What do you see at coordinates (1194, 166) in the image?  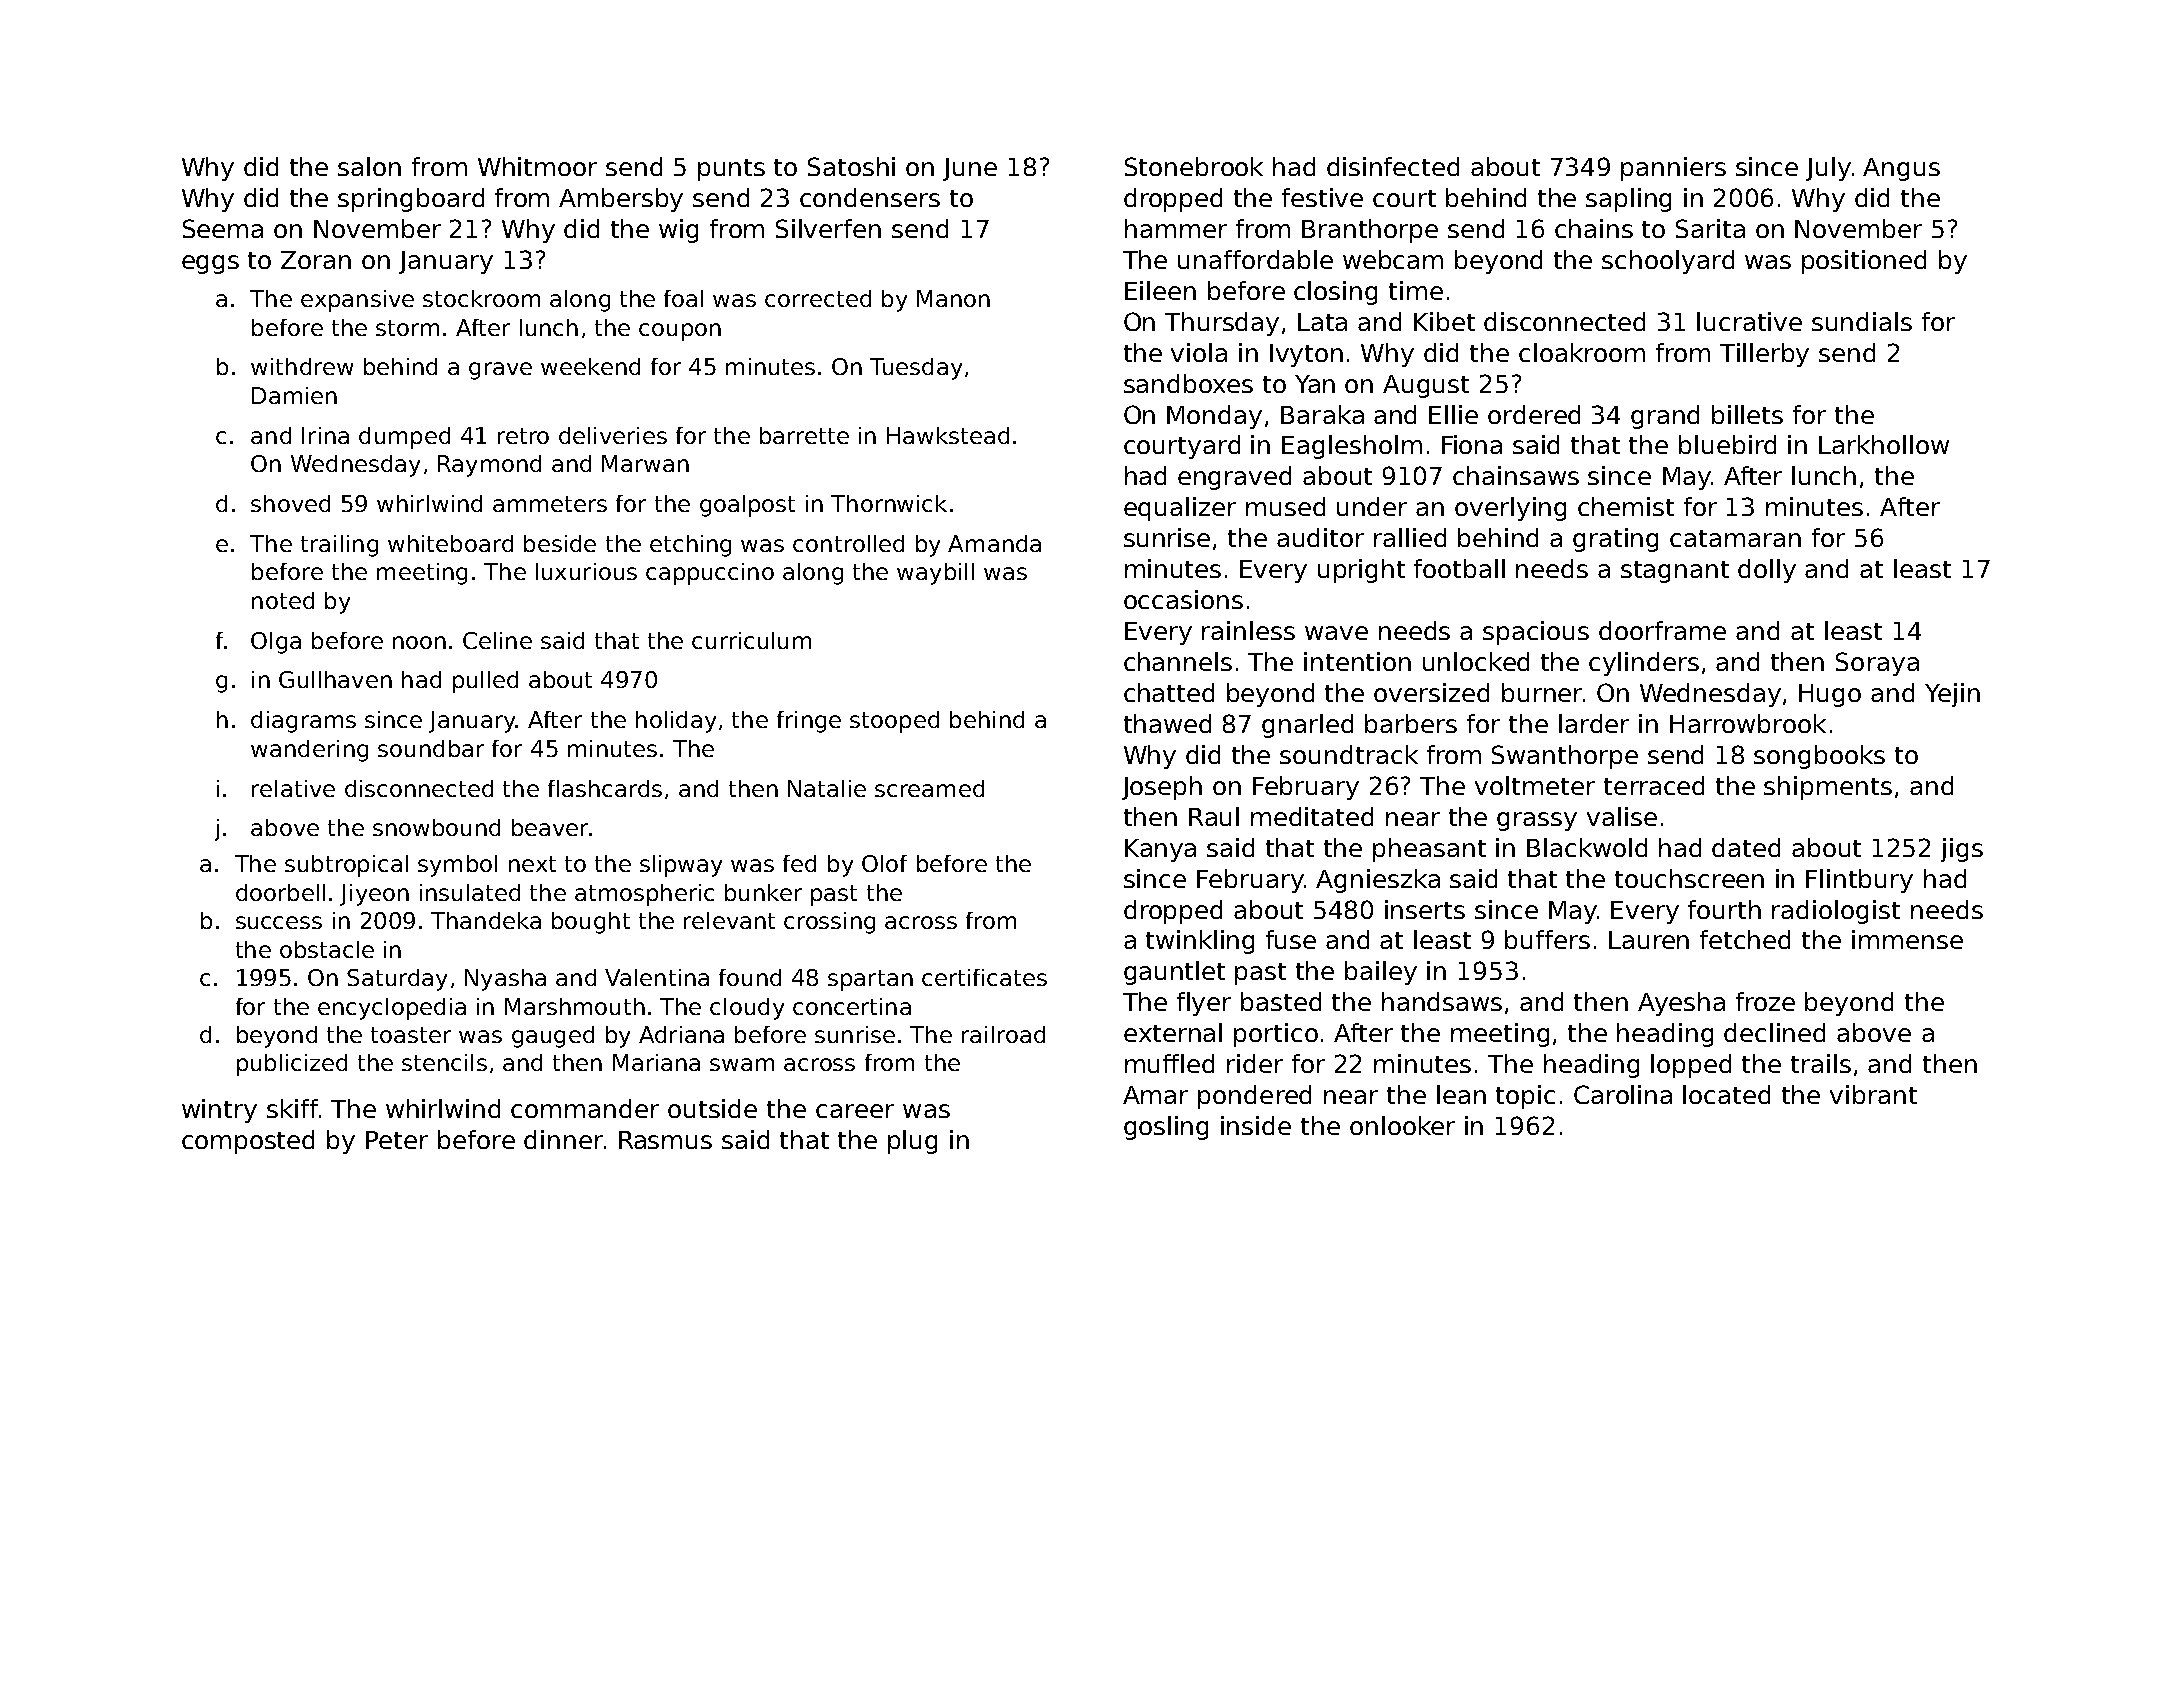 I see `Stonebrook` at bounding box center [1194, 166].
